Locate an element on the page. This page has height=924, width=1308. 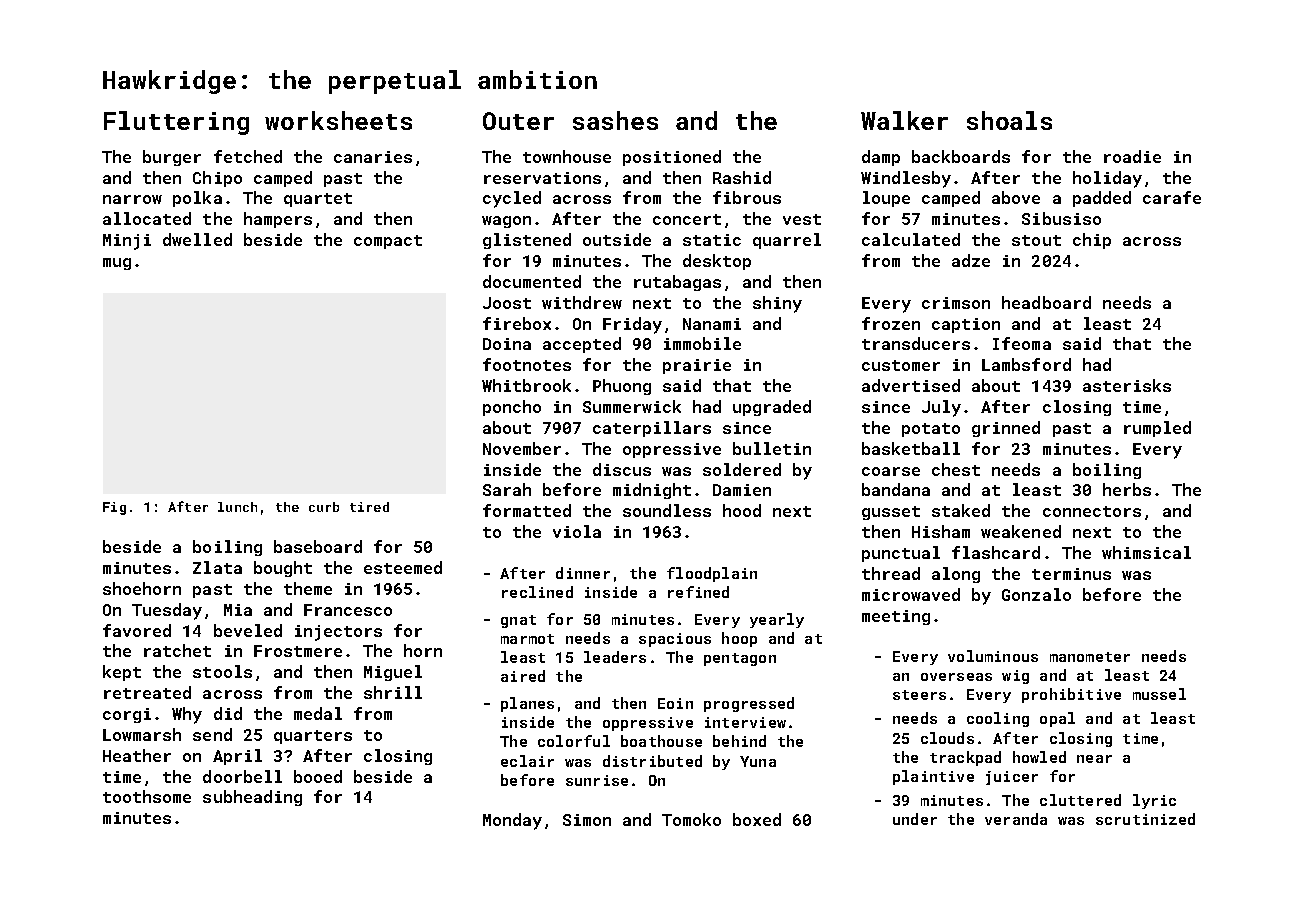
toothsome is located at coordinates (147, 796).
